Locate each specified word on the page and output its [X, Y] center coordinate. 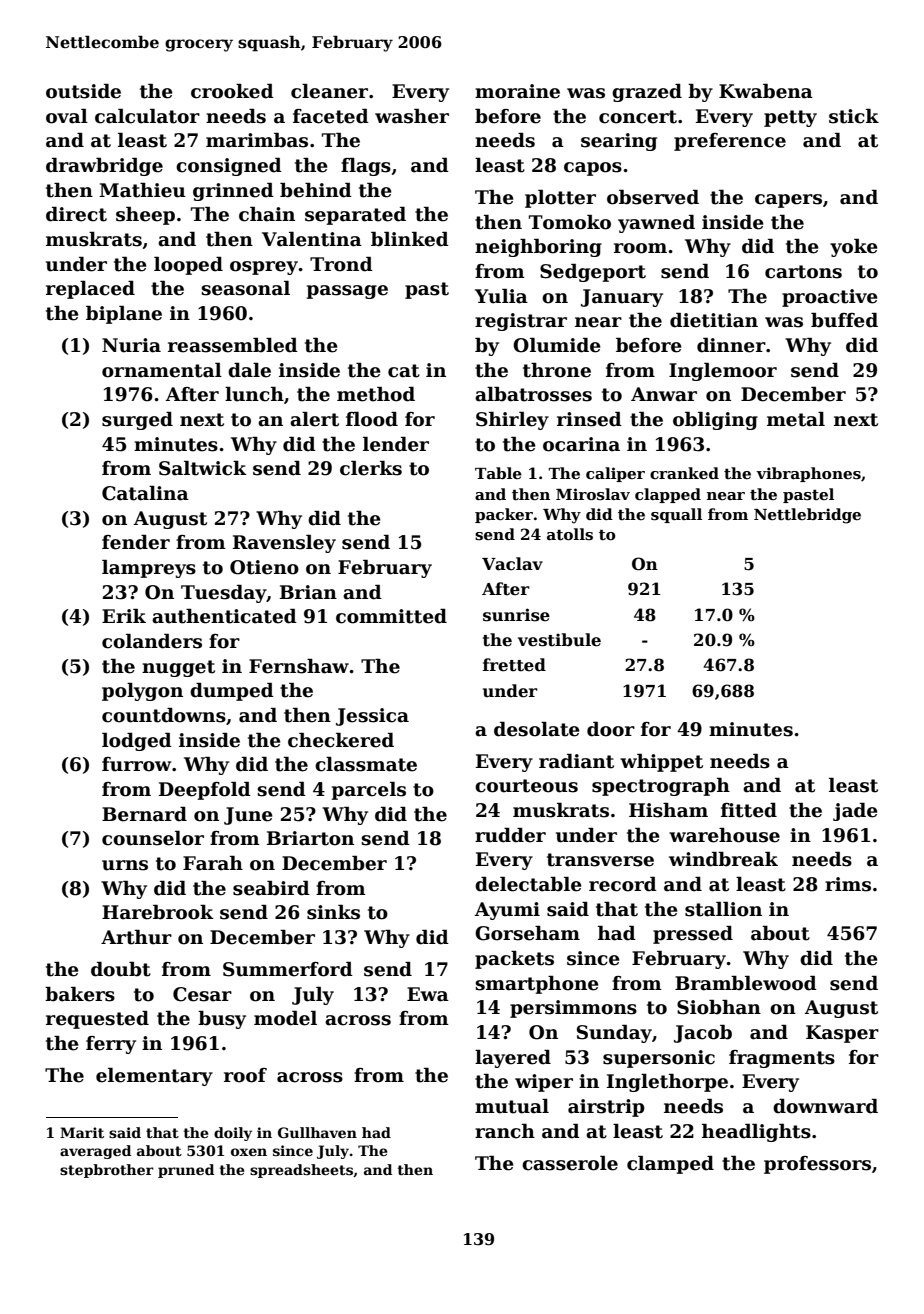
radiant [576, 761]
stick [854, 116]
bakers [80, 994]
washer [412, 116]
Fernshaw [299, 666]
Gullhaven [317, 1132]
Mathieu [142, 190]
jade [855, 812]
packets [514, 960]
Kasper [842, 1034]
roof [245, 1075]
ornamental [162, 370]
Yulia [501, 296]
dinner [731, 345]
